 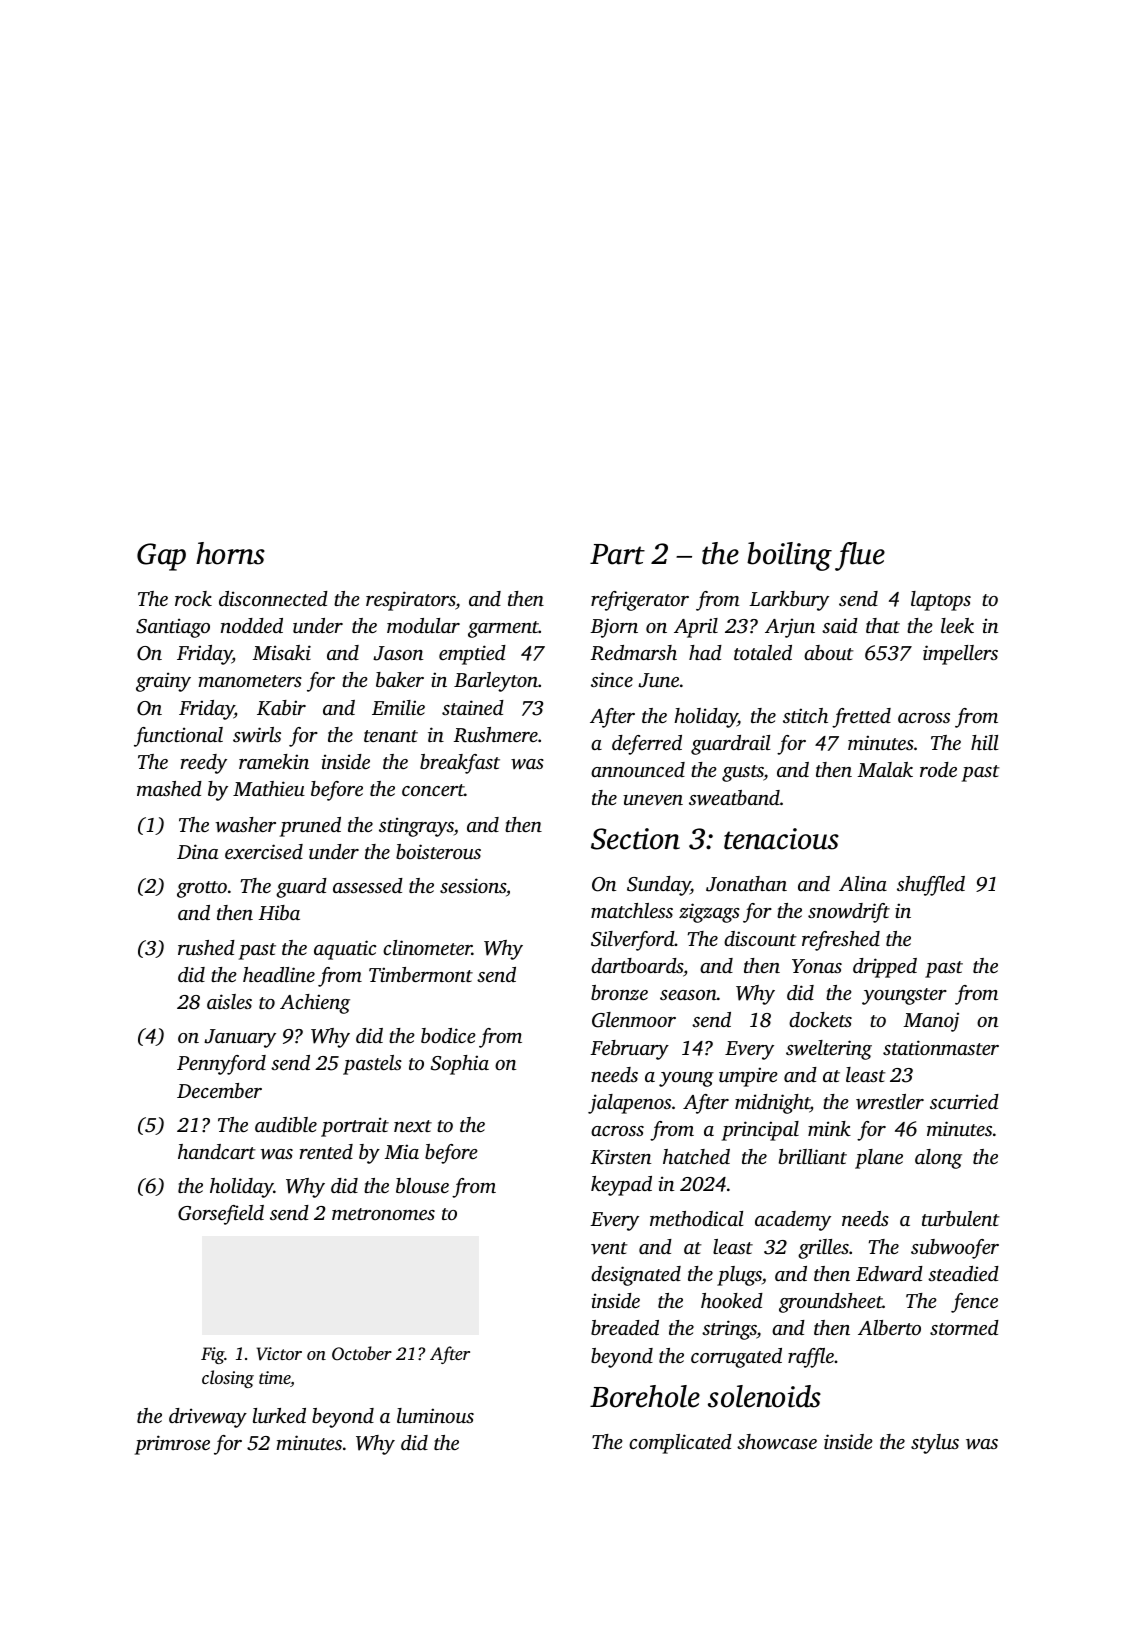 What do you see at coordinates (617, 554) in the screenshot?
I see `Part` at bounding box center [617, 554].
